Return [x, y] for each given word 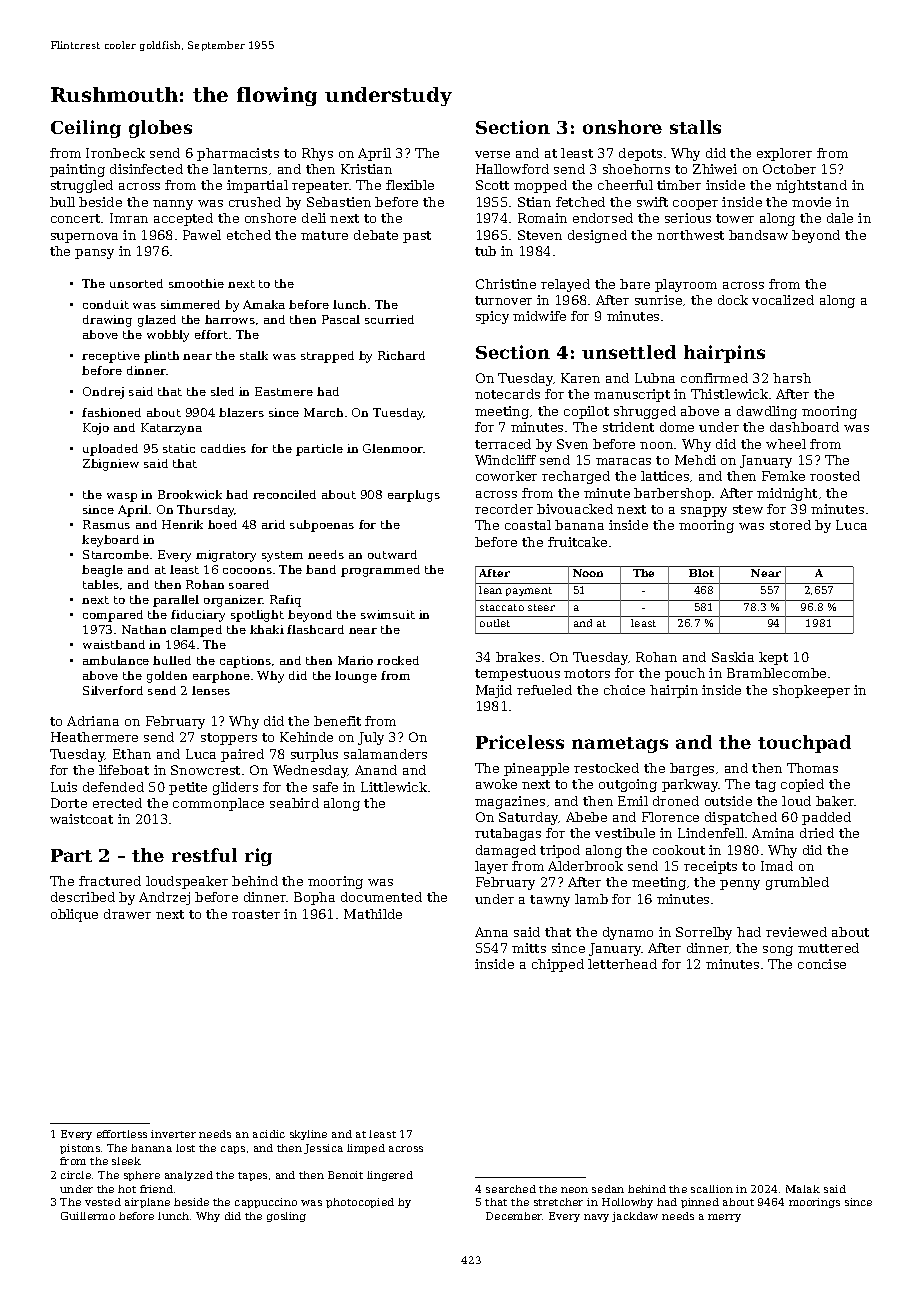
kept [773, 658]
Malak [803, 1189]
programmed [380, 571]
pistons [80, 1149]
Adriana [93, 721]
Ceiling [86, 129]
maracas [623, 461]
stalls [695, 127]
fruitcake [577, 542]
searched [511, 1189]
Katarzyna [171, 429]
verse [492, 154]
